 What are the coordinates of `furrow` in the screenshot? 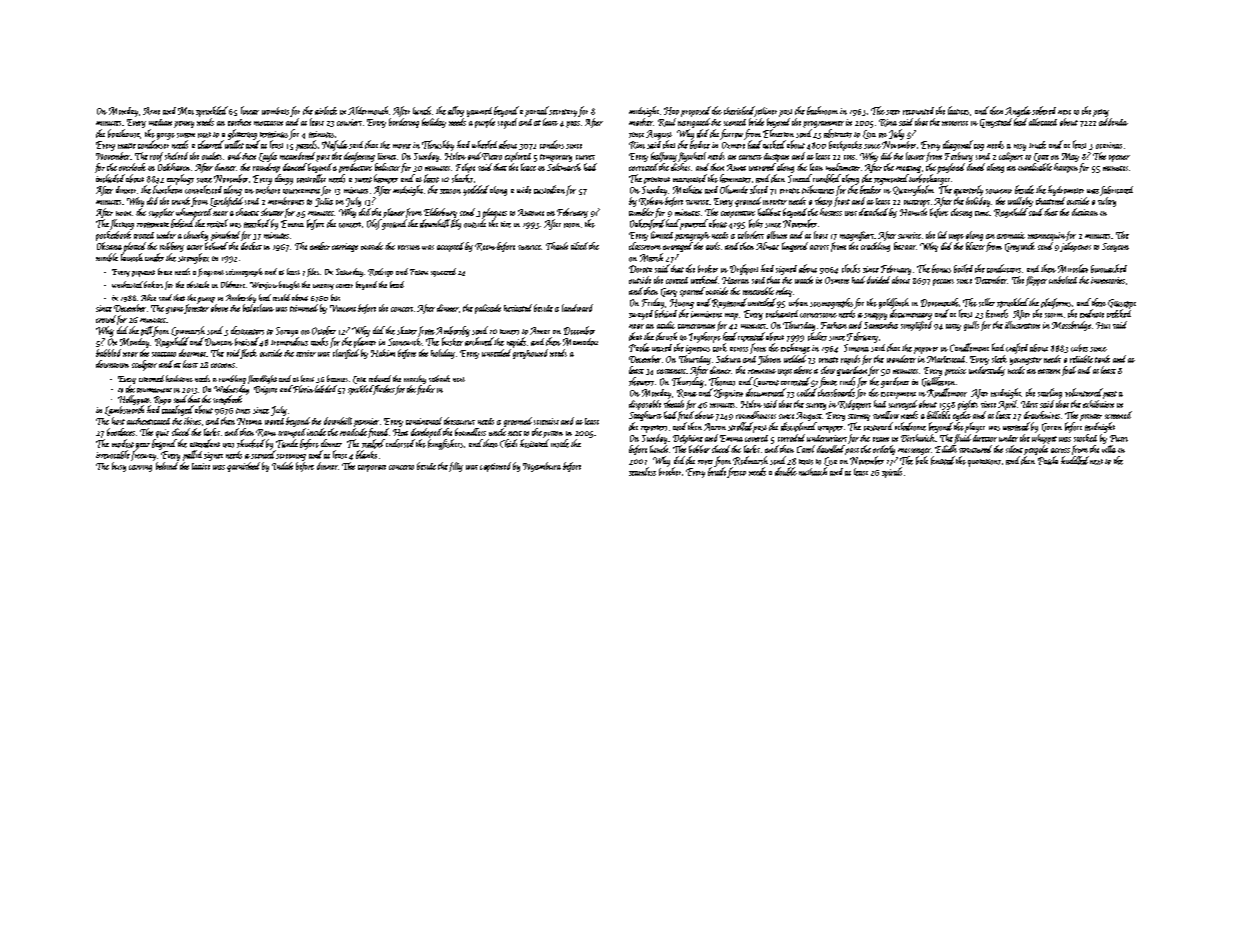 It's located at (731, 134).
